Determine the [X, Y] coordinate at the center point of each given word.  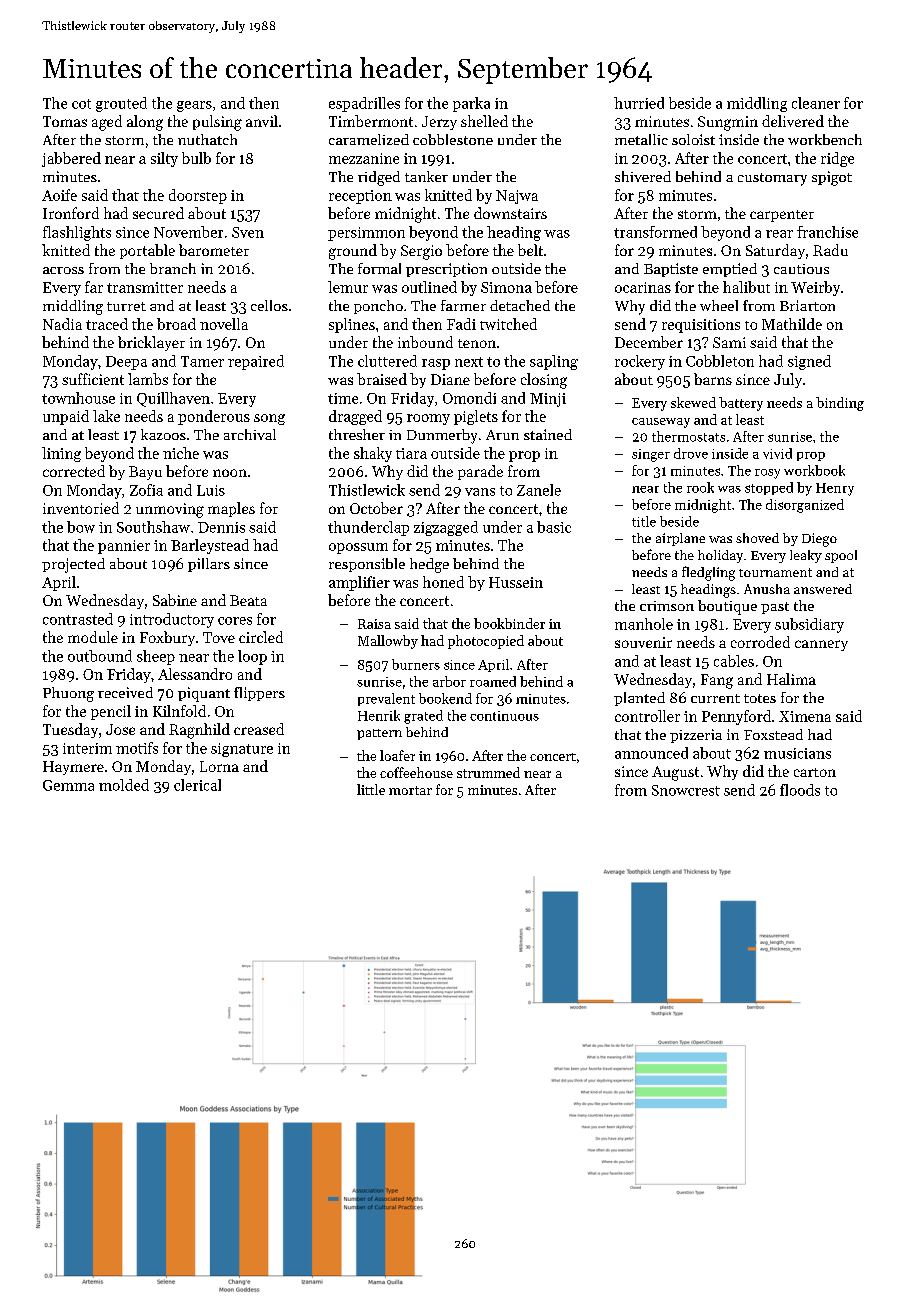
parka [471, 104]
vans [480, 492]
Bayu [145, 473]
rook [700, 487]
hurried [639, 103]
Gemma [68, 785]
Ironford [71, 213]
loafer [397, 755]
